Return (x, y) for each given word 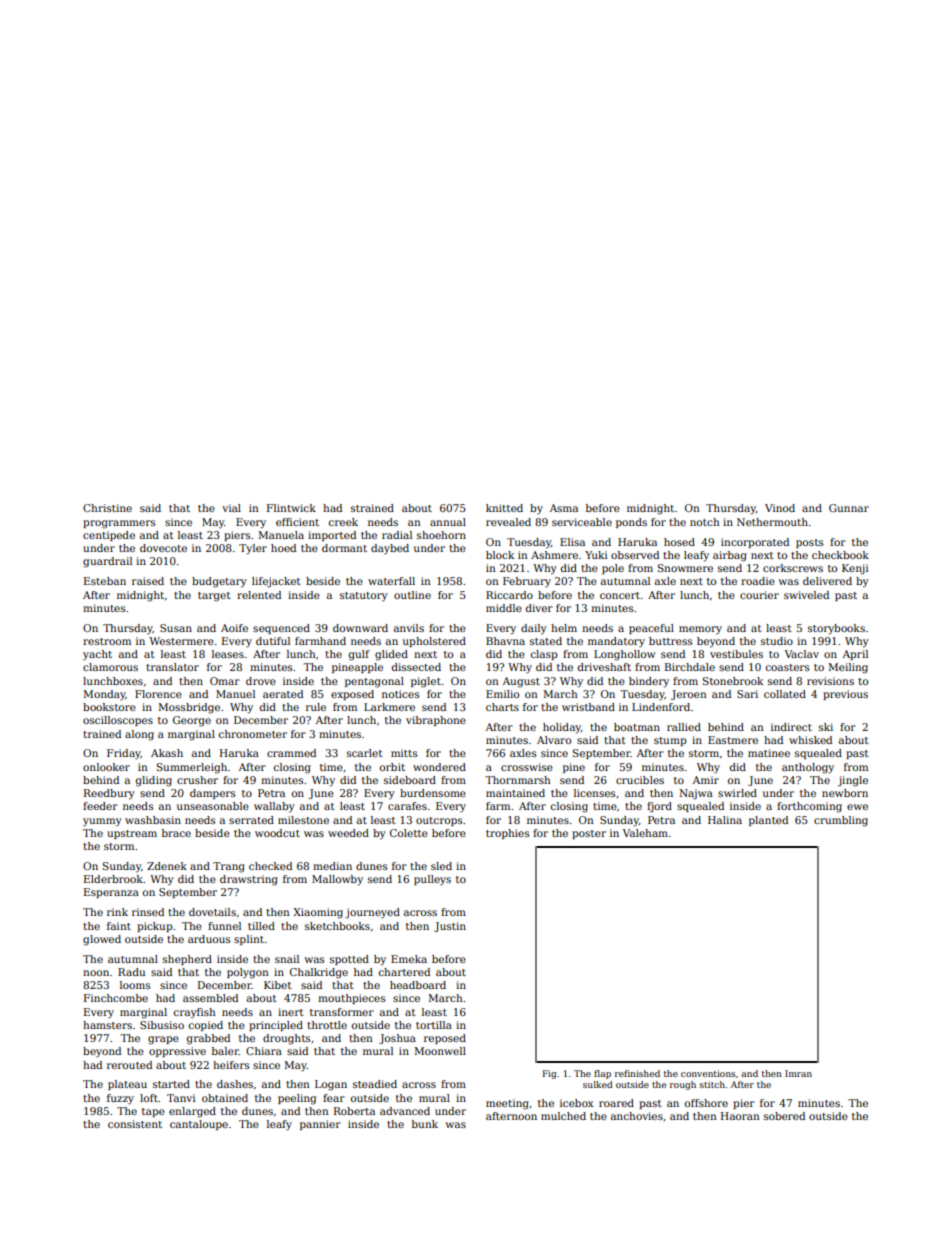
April (855, 655)
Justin (450, 927)
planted (768, 821)
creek (343, 522)
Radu (131, 972)
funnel (224, 926)
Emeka (409, 959)
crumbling (841, 821)
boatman (637, 727)
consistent (135, 1124)
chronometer (253, 734)
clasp (544, 655)
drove (261, 681)
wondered (439, 767)
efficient (297, 522)
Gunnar (849, 508)
